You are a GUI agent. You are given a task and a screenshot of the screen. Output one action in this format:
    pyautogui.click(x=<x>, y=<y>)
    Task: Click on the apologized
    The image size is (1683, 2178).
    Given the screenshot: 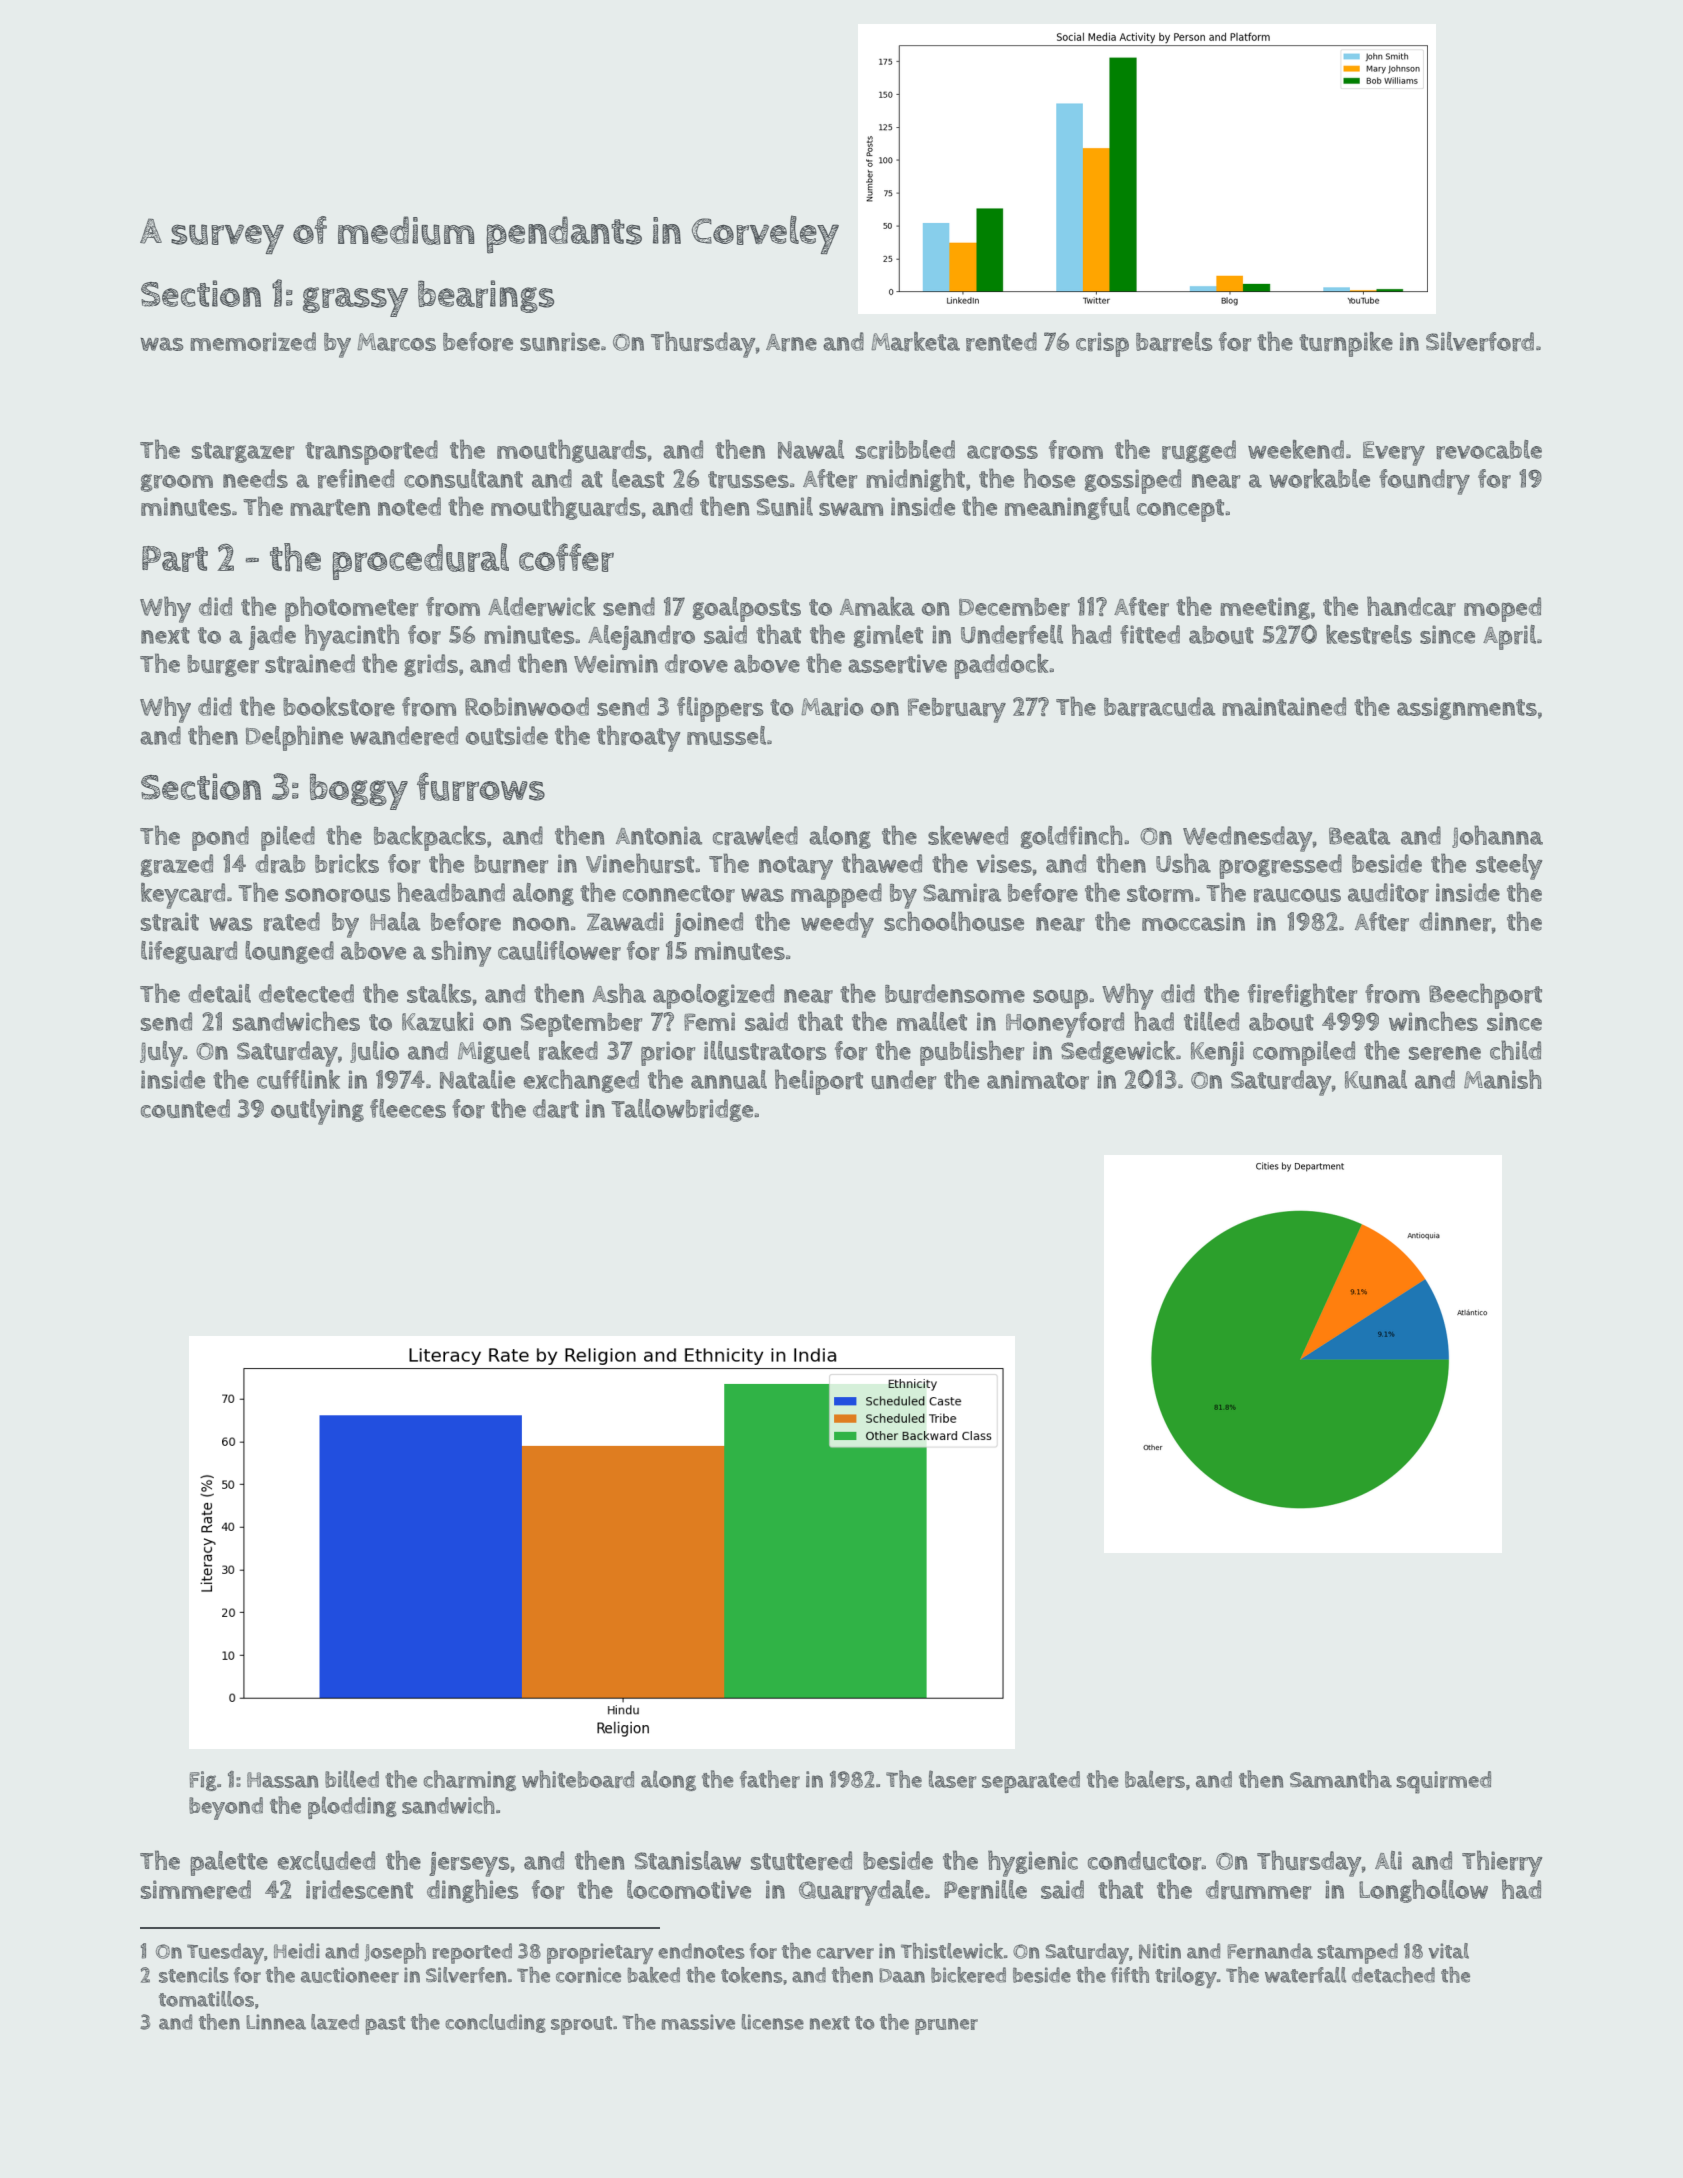 What is the action you would take?
    pyautogui.click(x=713, y=996)
